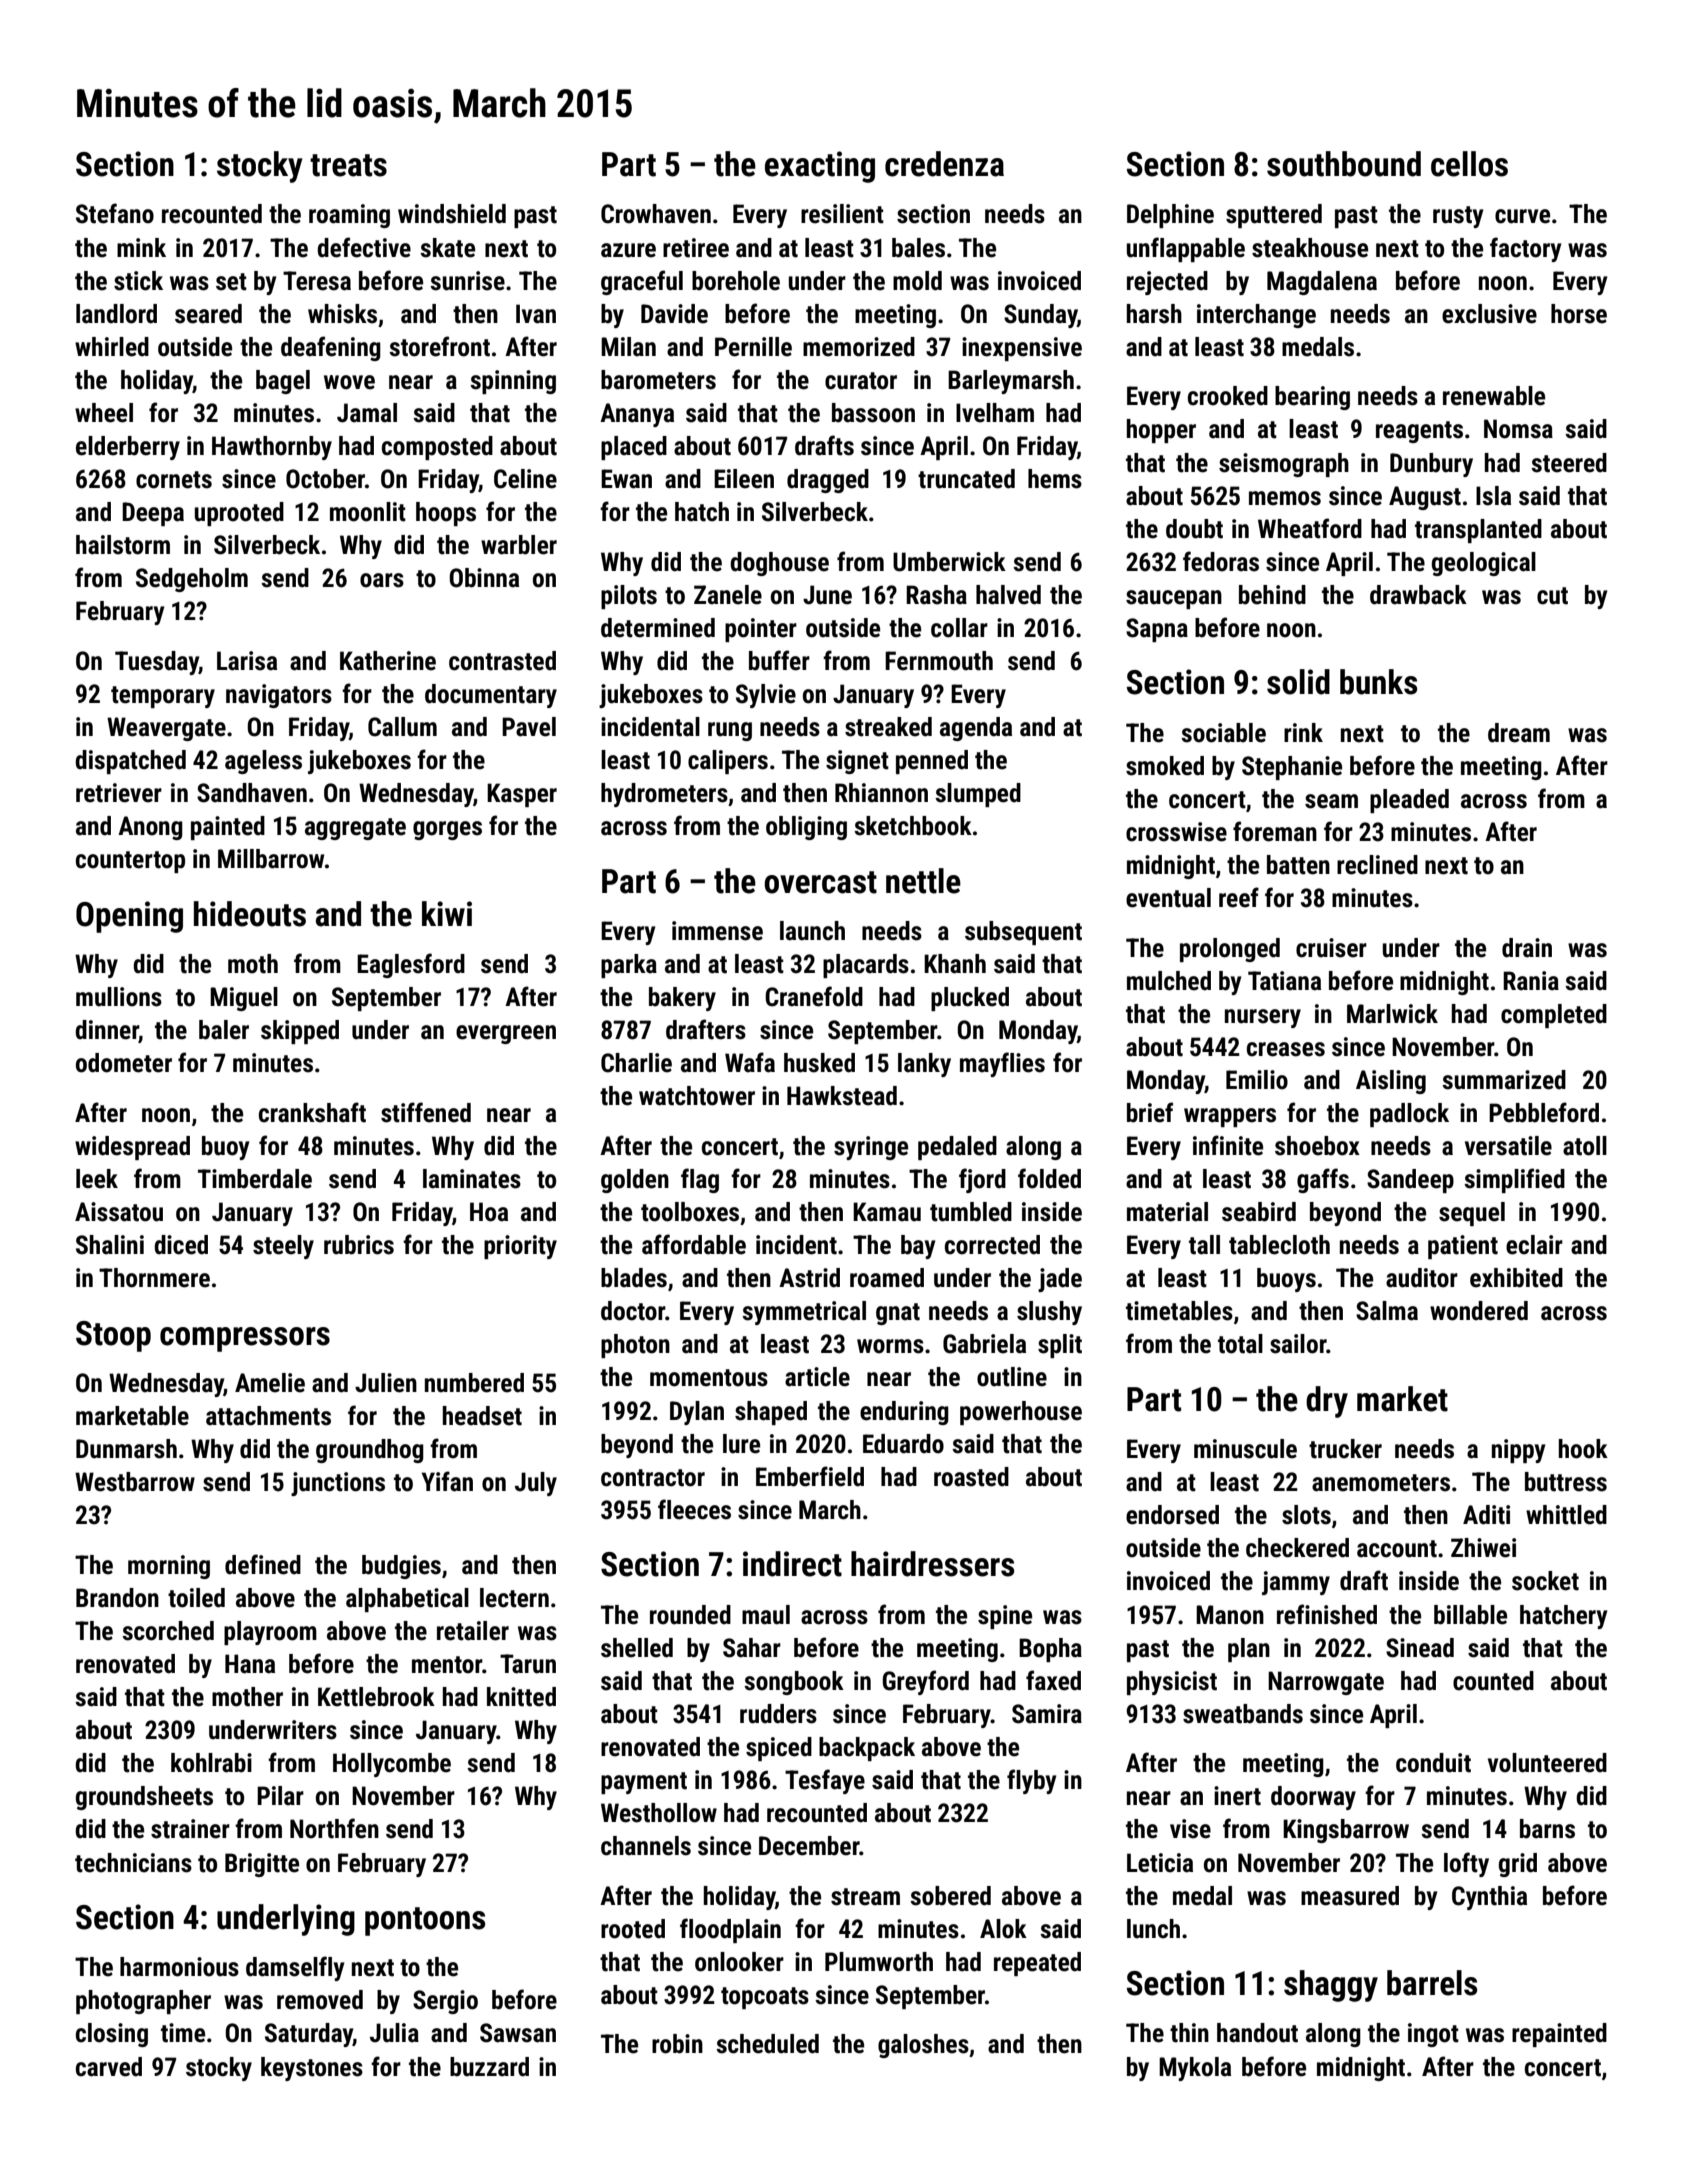 This screenshot has height=2178, width=1683. What do you see at coordinates (128, 448) in the screenshot?
I see `elderberry` at bounding box center [128, 448].
